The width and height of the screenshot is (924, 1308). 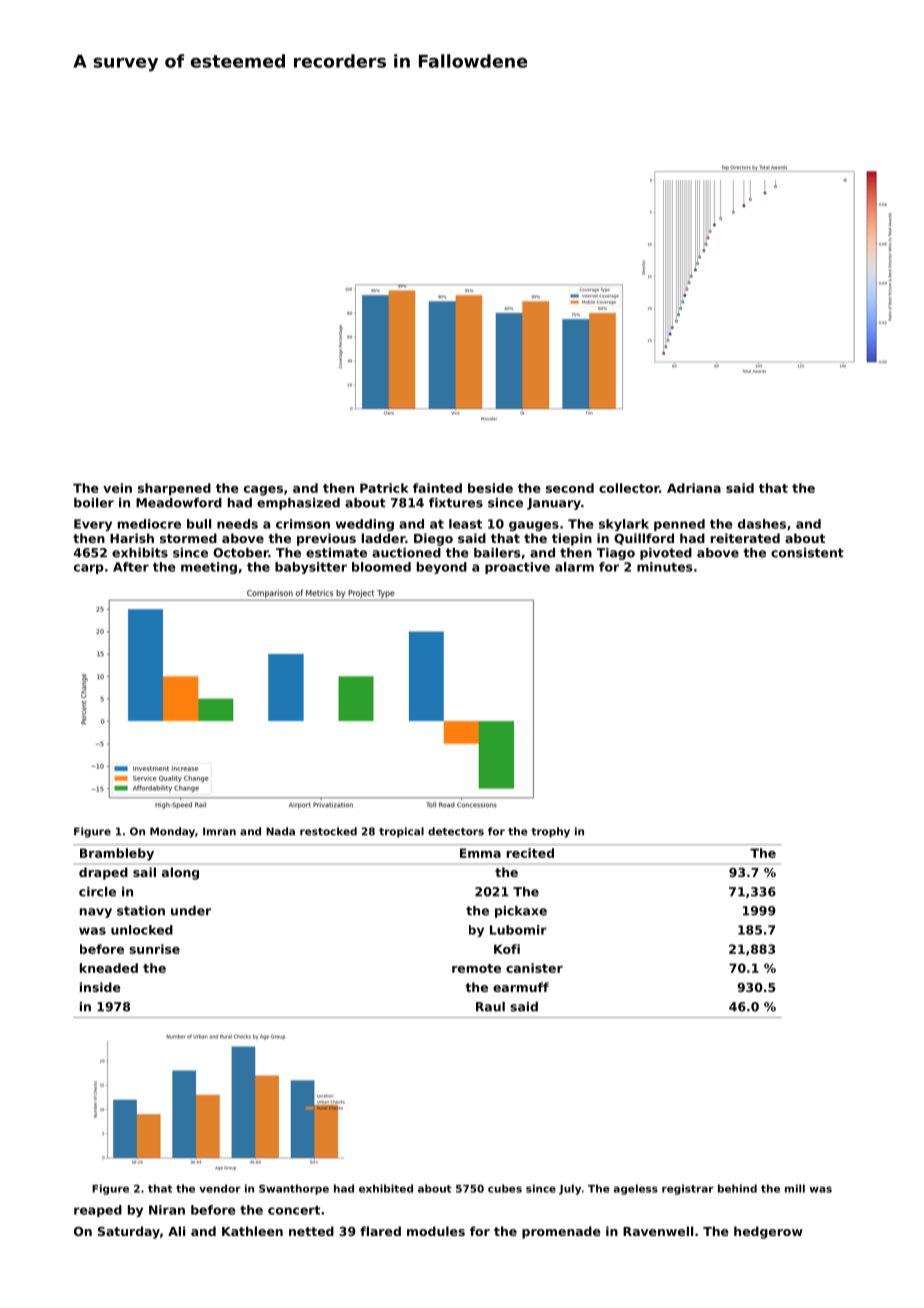 I want to click on Imran, so click(x=219, y=831).
